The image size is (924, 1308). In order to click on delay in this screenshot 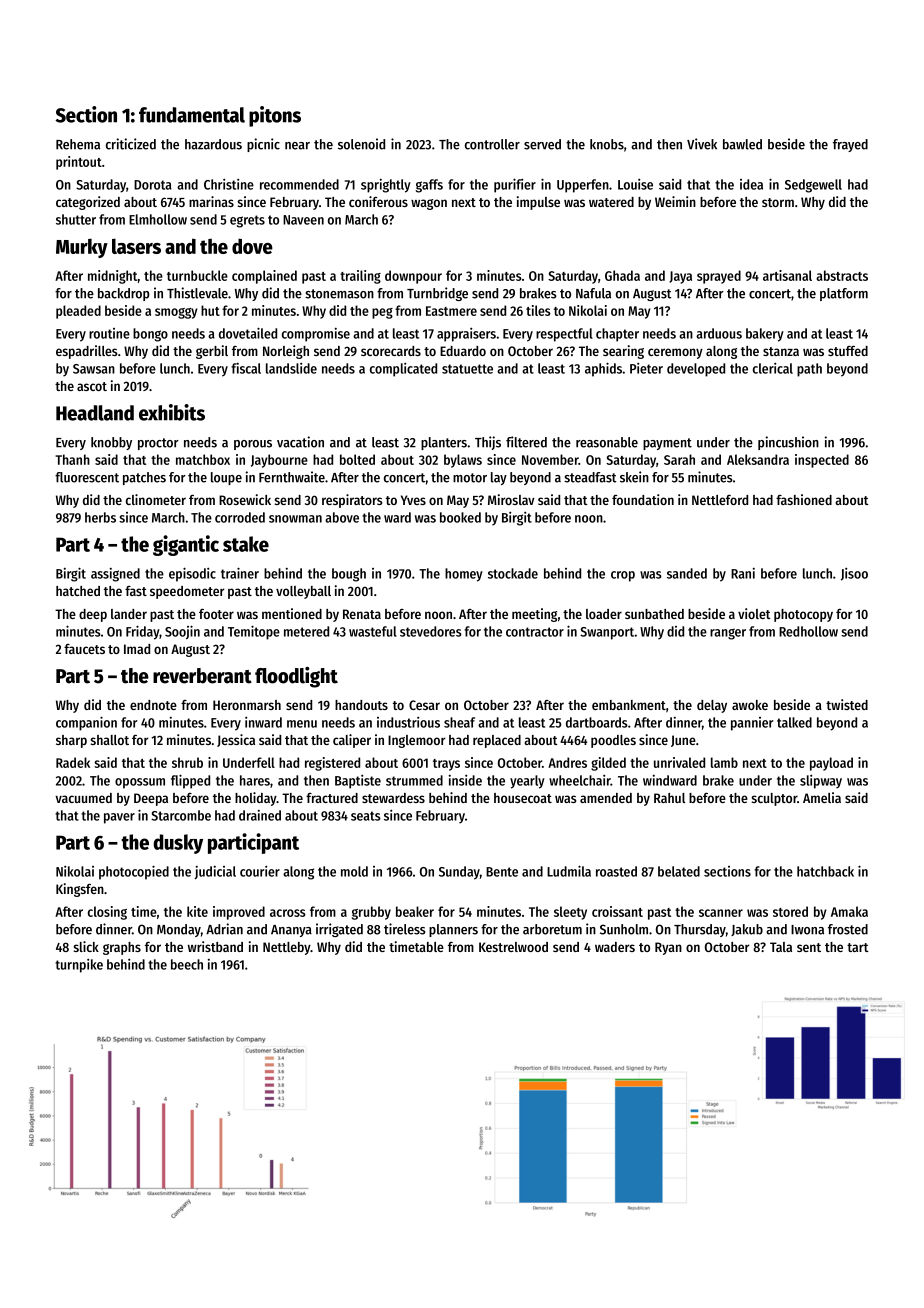, I will do `click(712, 706)`.
